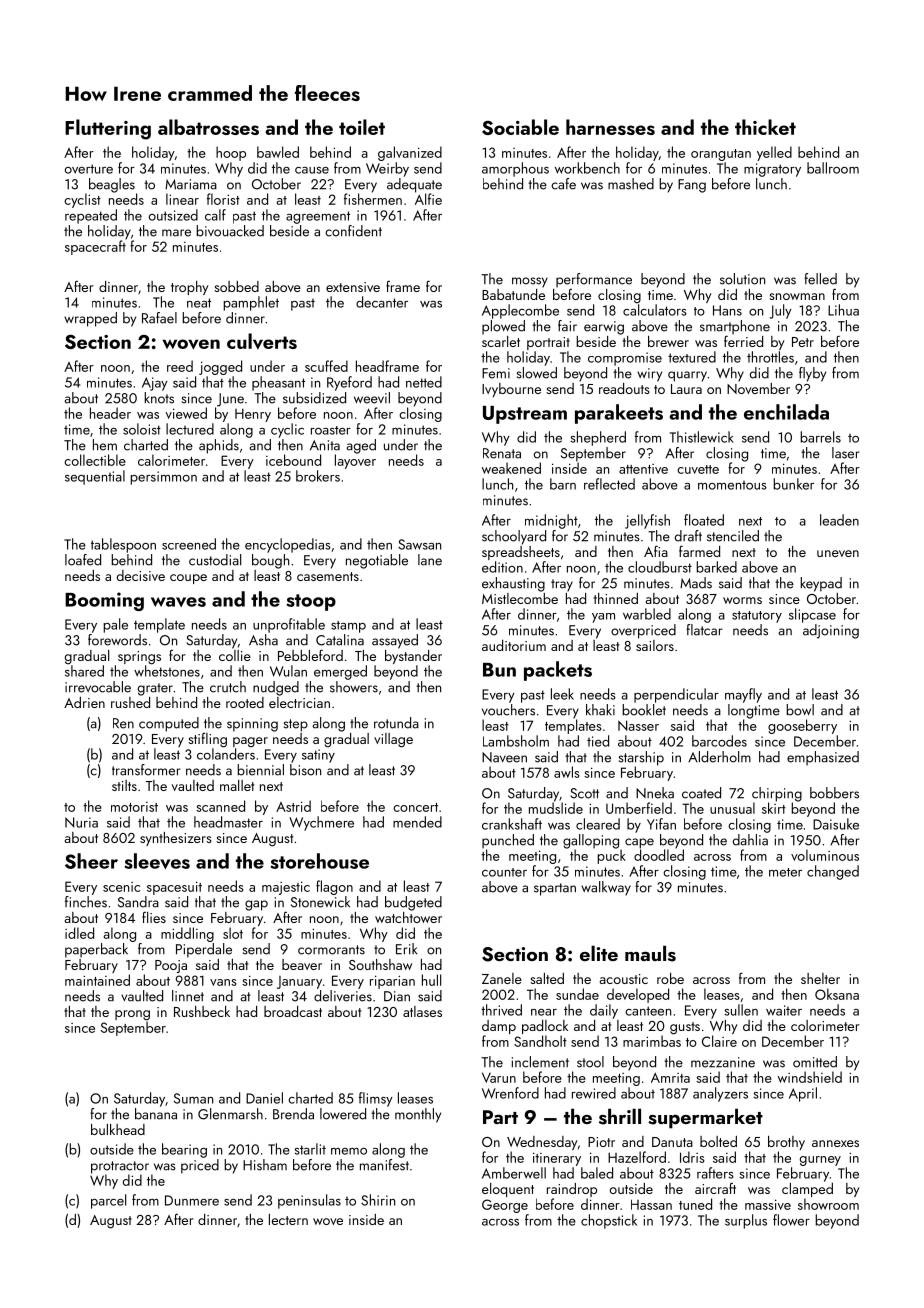 This screenshot has width=924, height=1308. What do you see at coordinates (120, 1167) in the screenshot?
I see `protractor` at bounding box center [120, 1167].
